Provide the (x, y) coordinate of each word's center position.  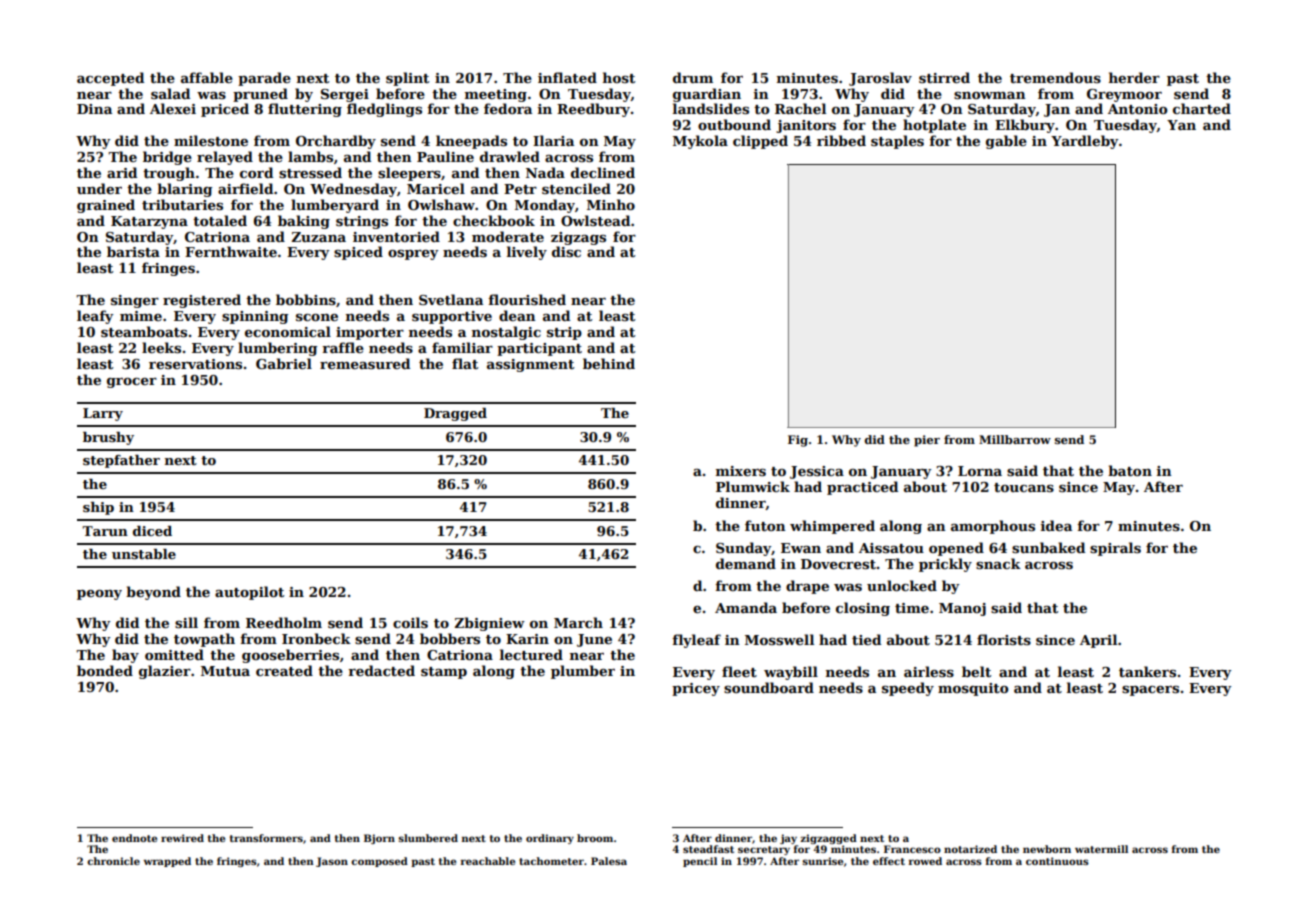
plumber (583, 672)
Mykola (700, 142)
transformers (266, 838)
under (99, 188)
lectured (531, 654)
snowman (990, 95)
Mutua (225, 671)
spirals (1115, 549)
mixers (741, 471)
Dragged (455, 414)
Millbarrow (1015, 439)
